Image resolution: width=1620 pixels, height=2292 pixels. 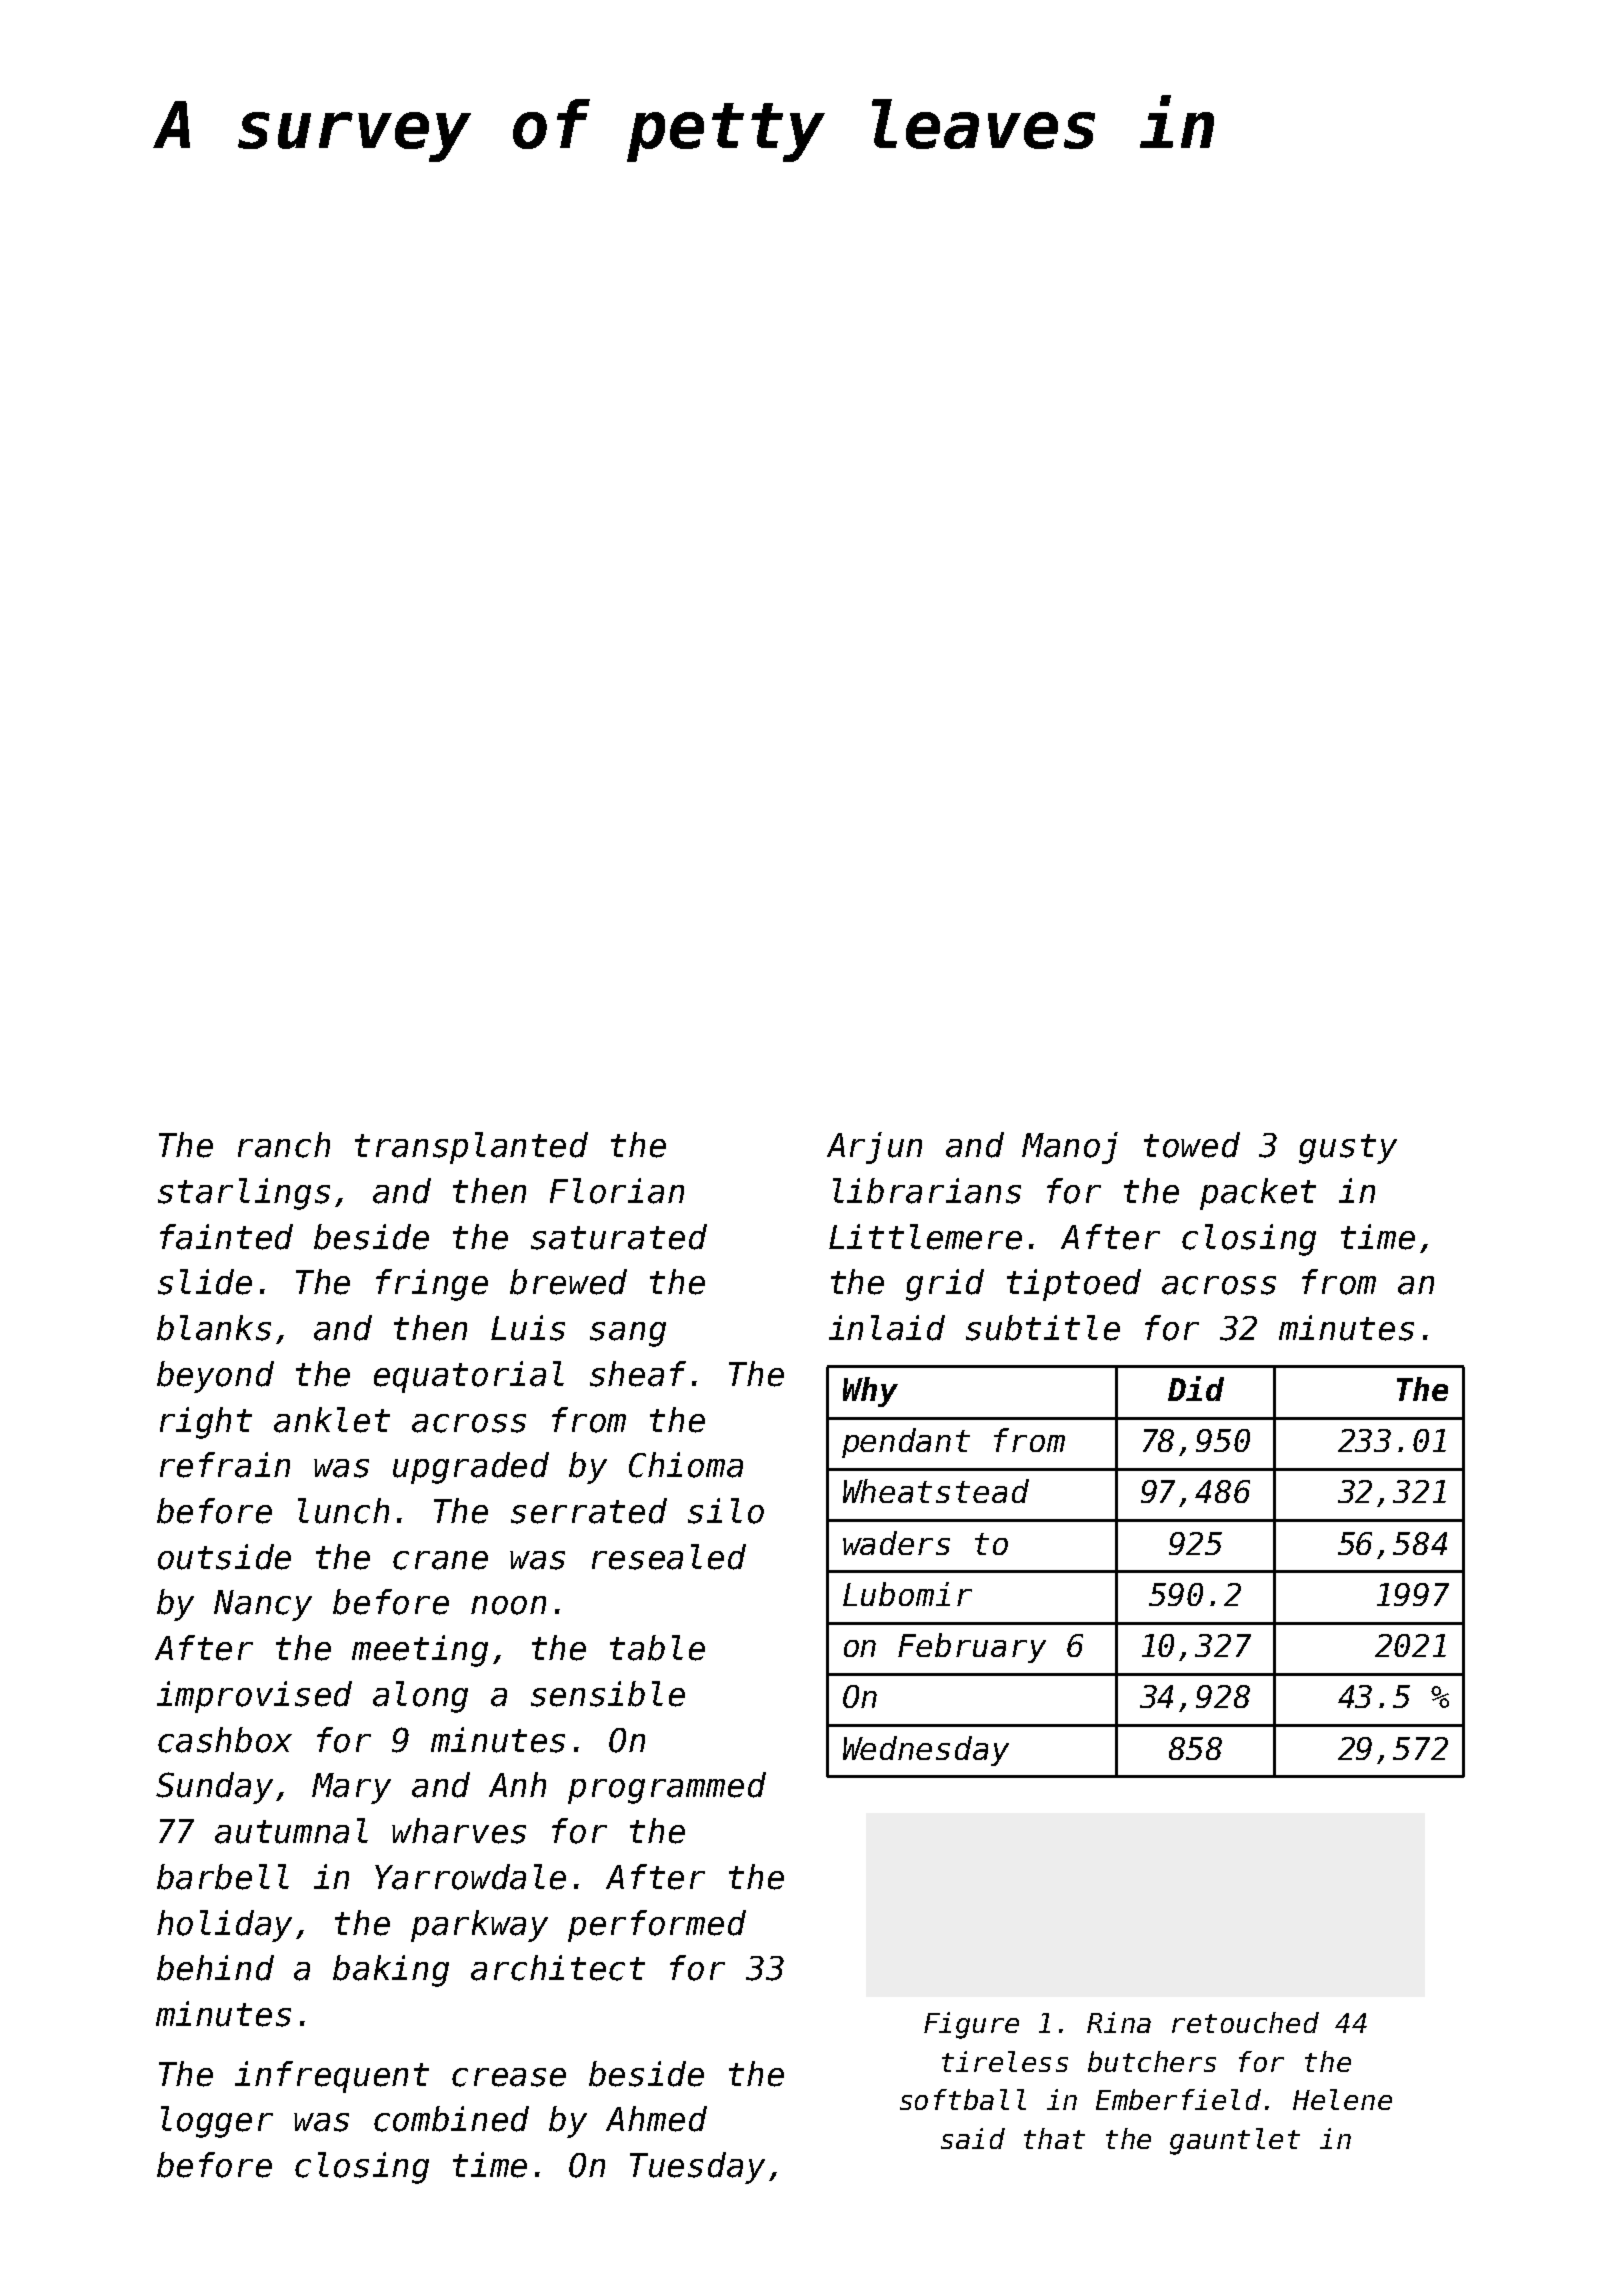 I want to click on serrated, so click(x=589, y=1511).
